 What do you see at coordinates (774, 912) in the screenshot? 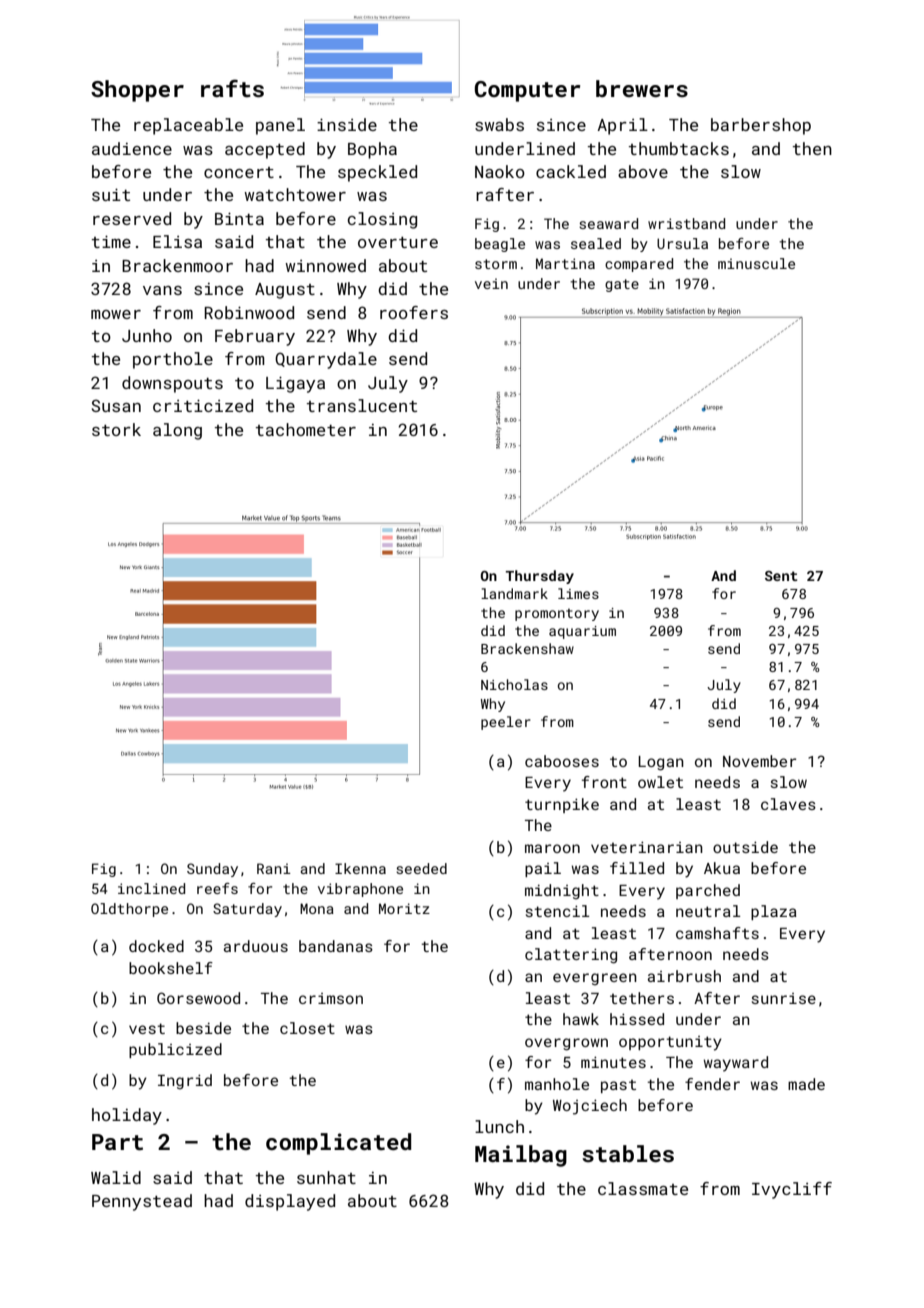
I see `plaza` at bounding box center [774, 912].
